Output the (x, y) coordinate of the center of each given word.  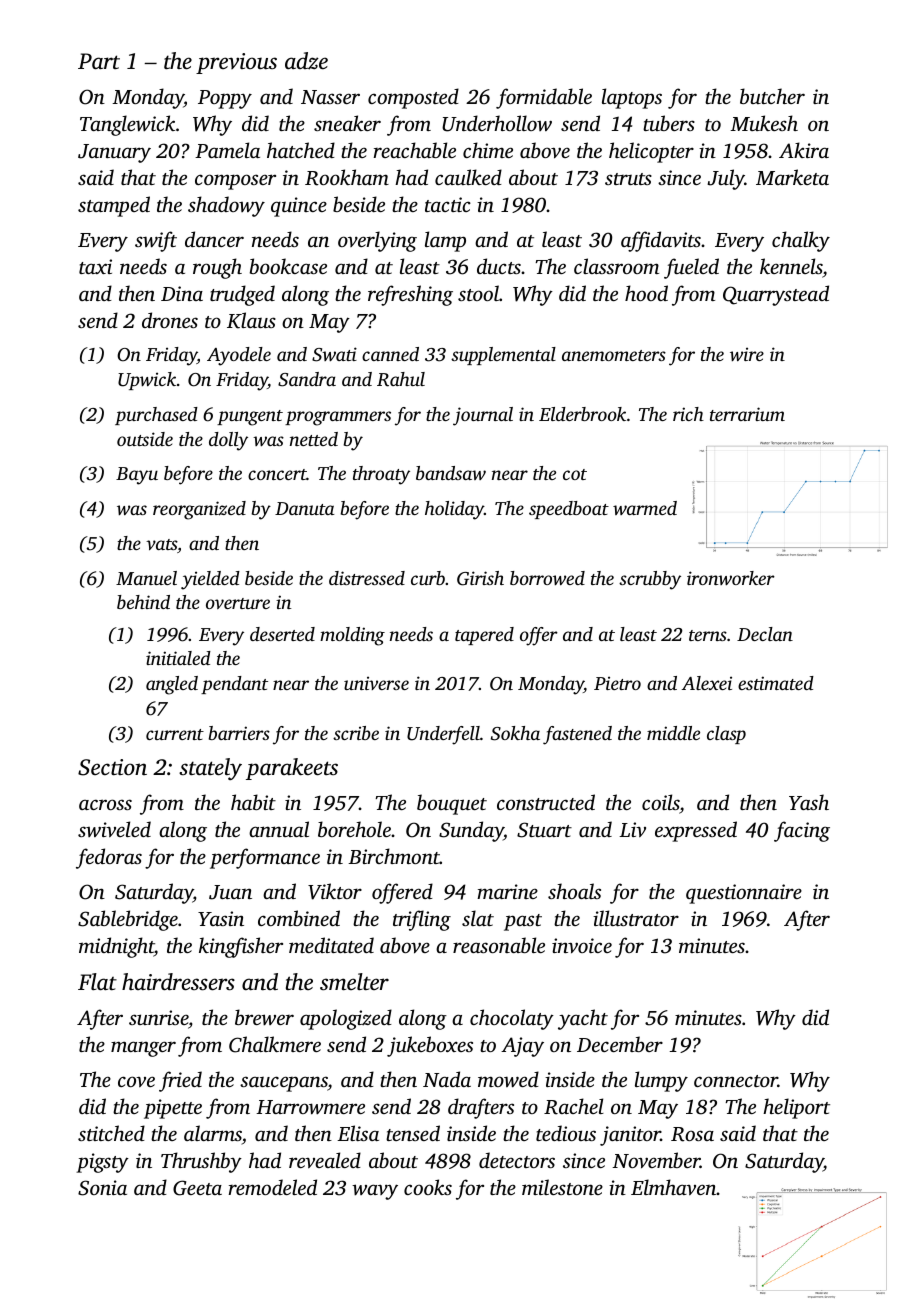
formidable (544, 98)
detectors (517, 1160)
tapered (484, 636)
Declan (765, 634)
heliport (796, 1108)
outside (145, 439)
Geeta (197, 1188)
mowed (508, 1079)
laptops (632, 98)
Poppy (225, 99)
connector (736, 1081)
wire (747, 354)
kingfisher (241, 947)
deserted (282, 634)
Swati (334, 354)
